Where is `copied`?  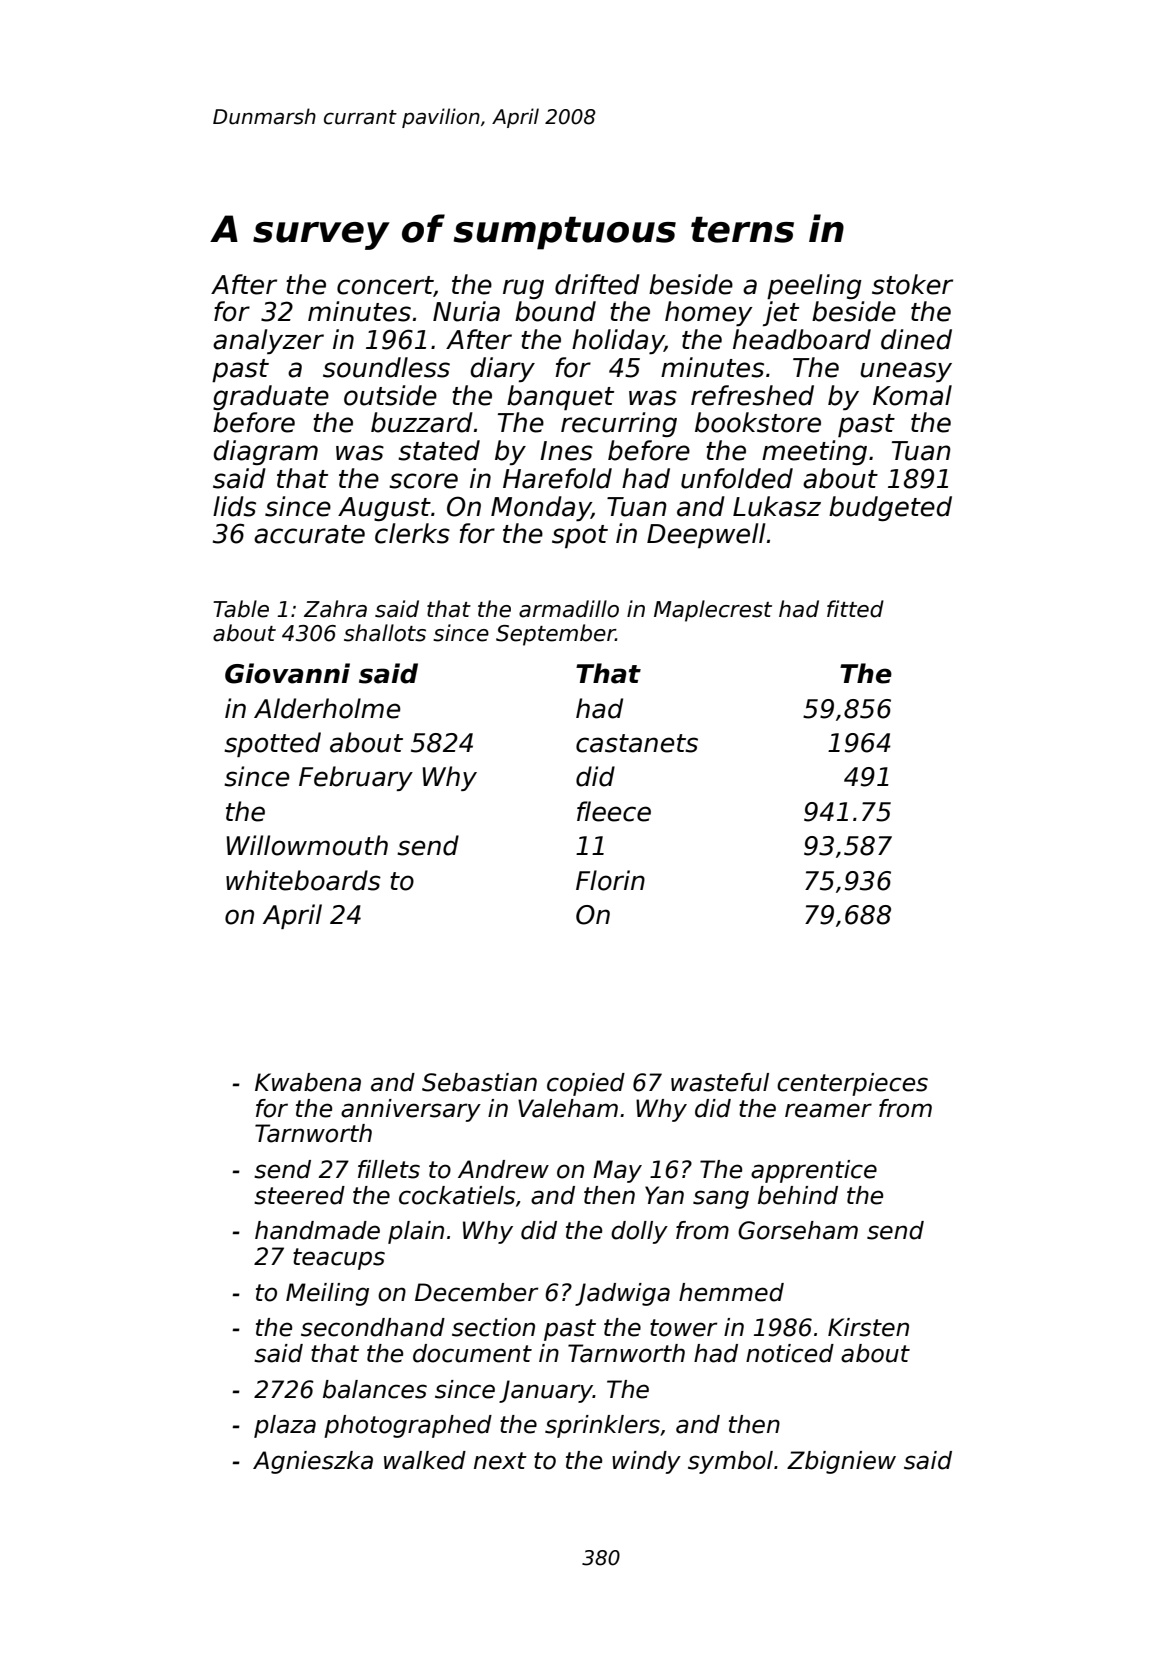
copied is located at coordinates (586, 1084).
